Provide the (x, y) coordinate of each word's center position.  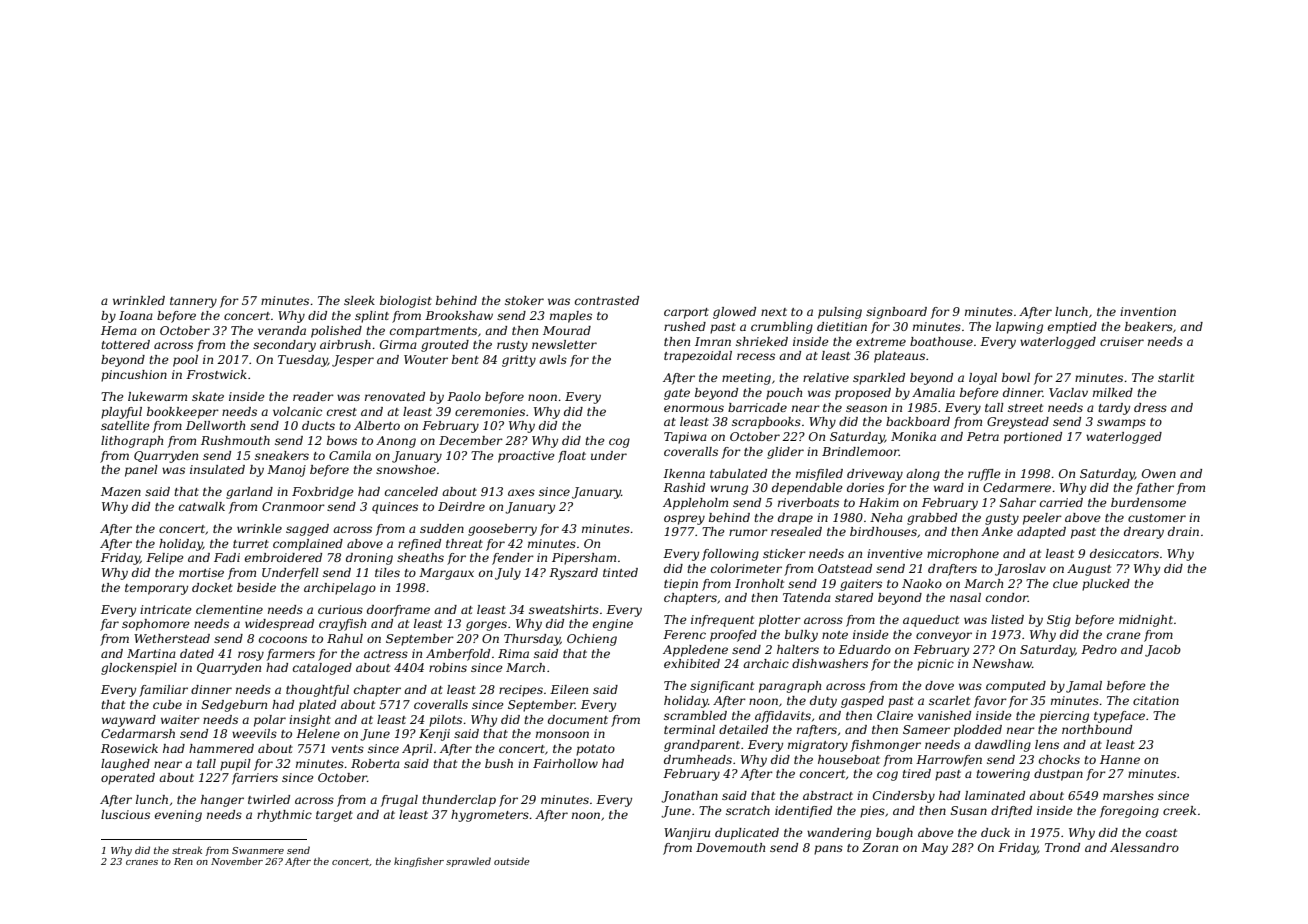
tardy (1114, 409)
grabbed (932, 519)
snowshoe (406, 469)
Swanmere (258, 850)
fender (513, 559)
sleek (359, 300)
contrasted (607, 300)
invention (1148, 311)
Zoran (880, 847)
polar (270, 721)
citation (1156, 700)
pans (828, 850)
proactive (526, 457)
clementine (229, 609)
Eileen (569, 689)
